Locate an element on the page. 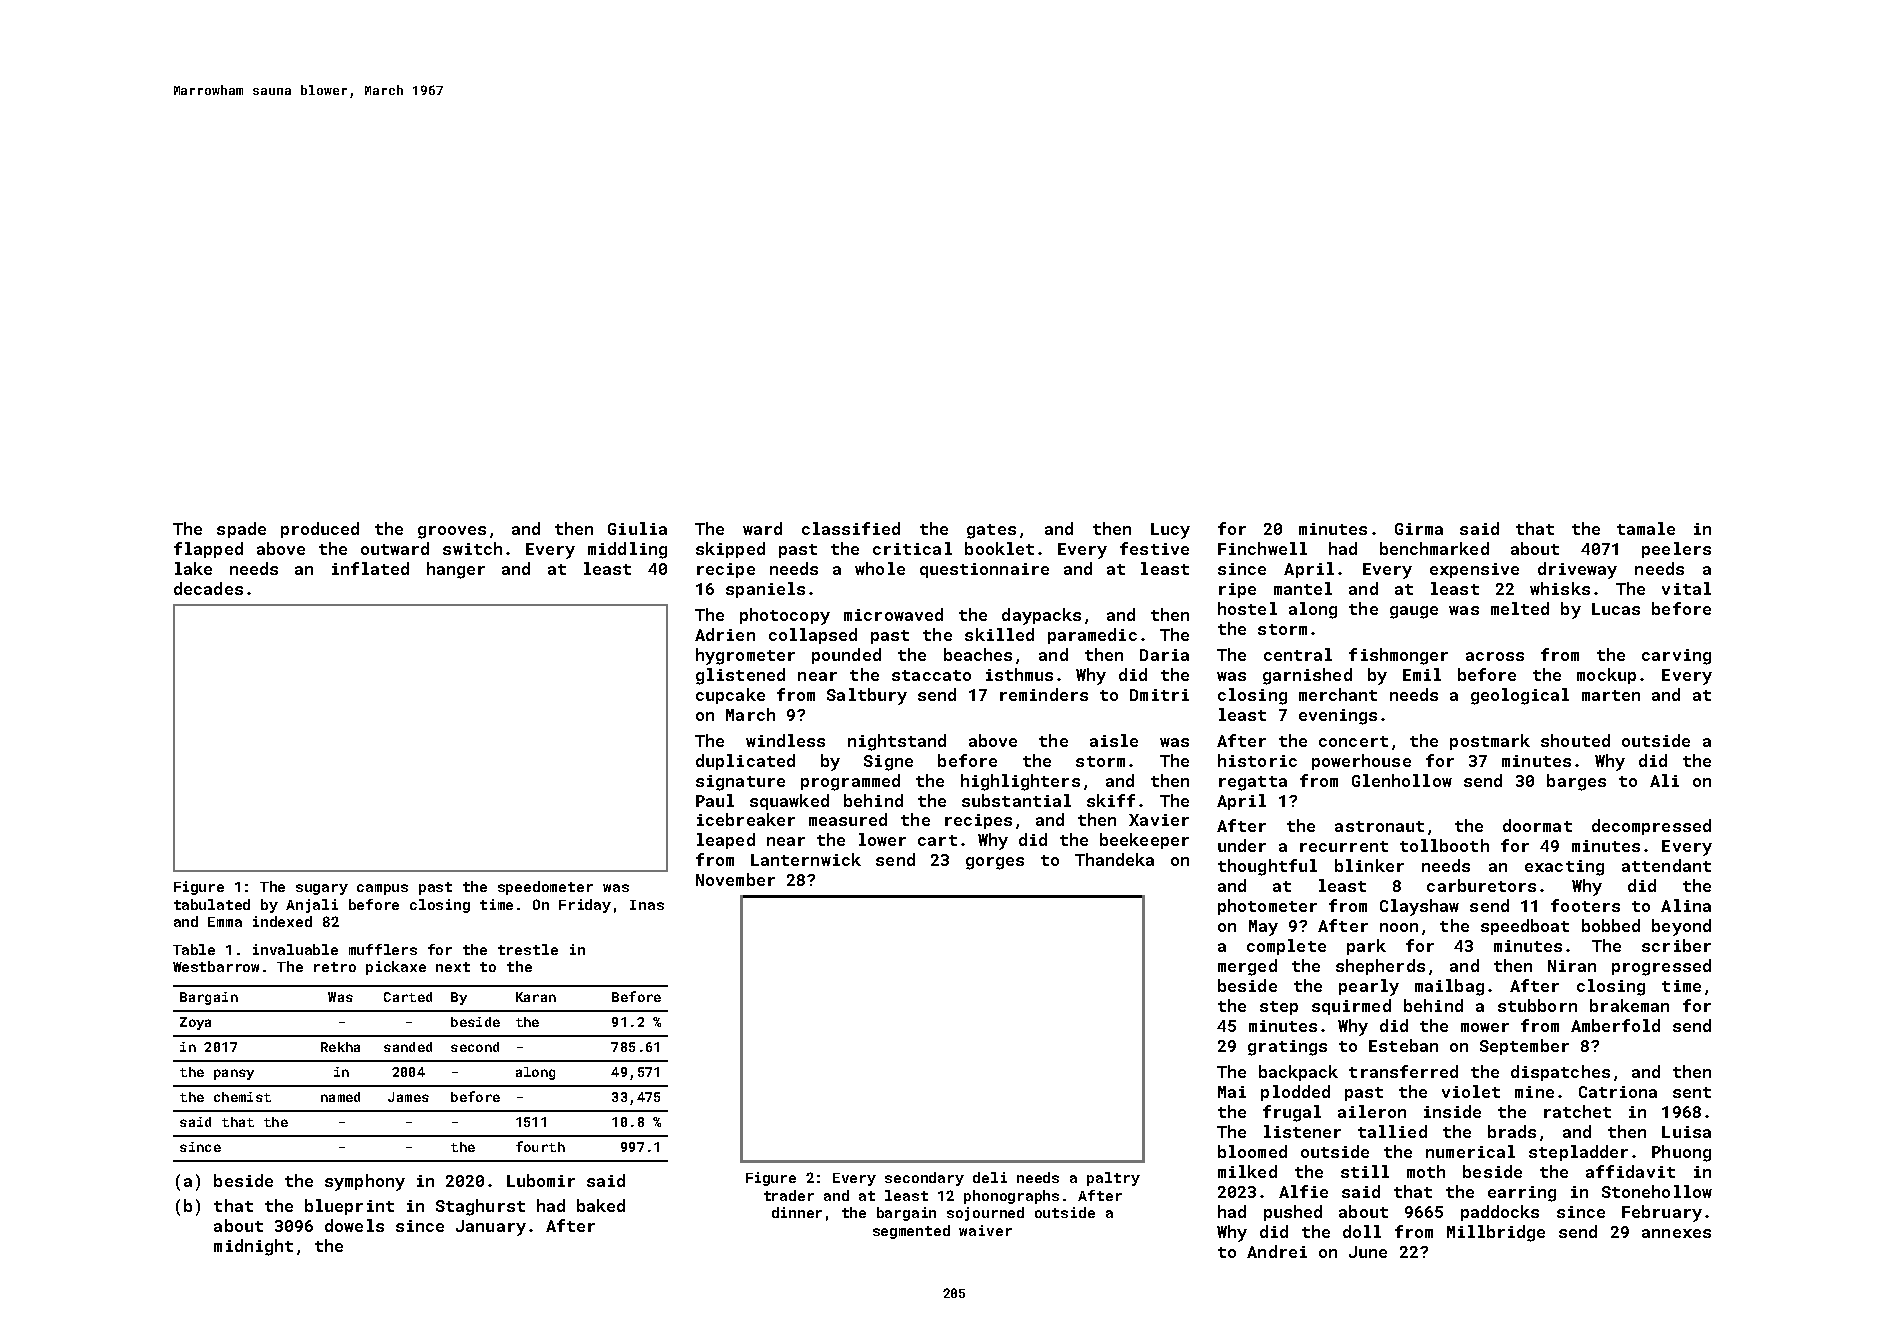 The image size is (1885, 1333). squirmed is located at coordinates (1351, 1007).
